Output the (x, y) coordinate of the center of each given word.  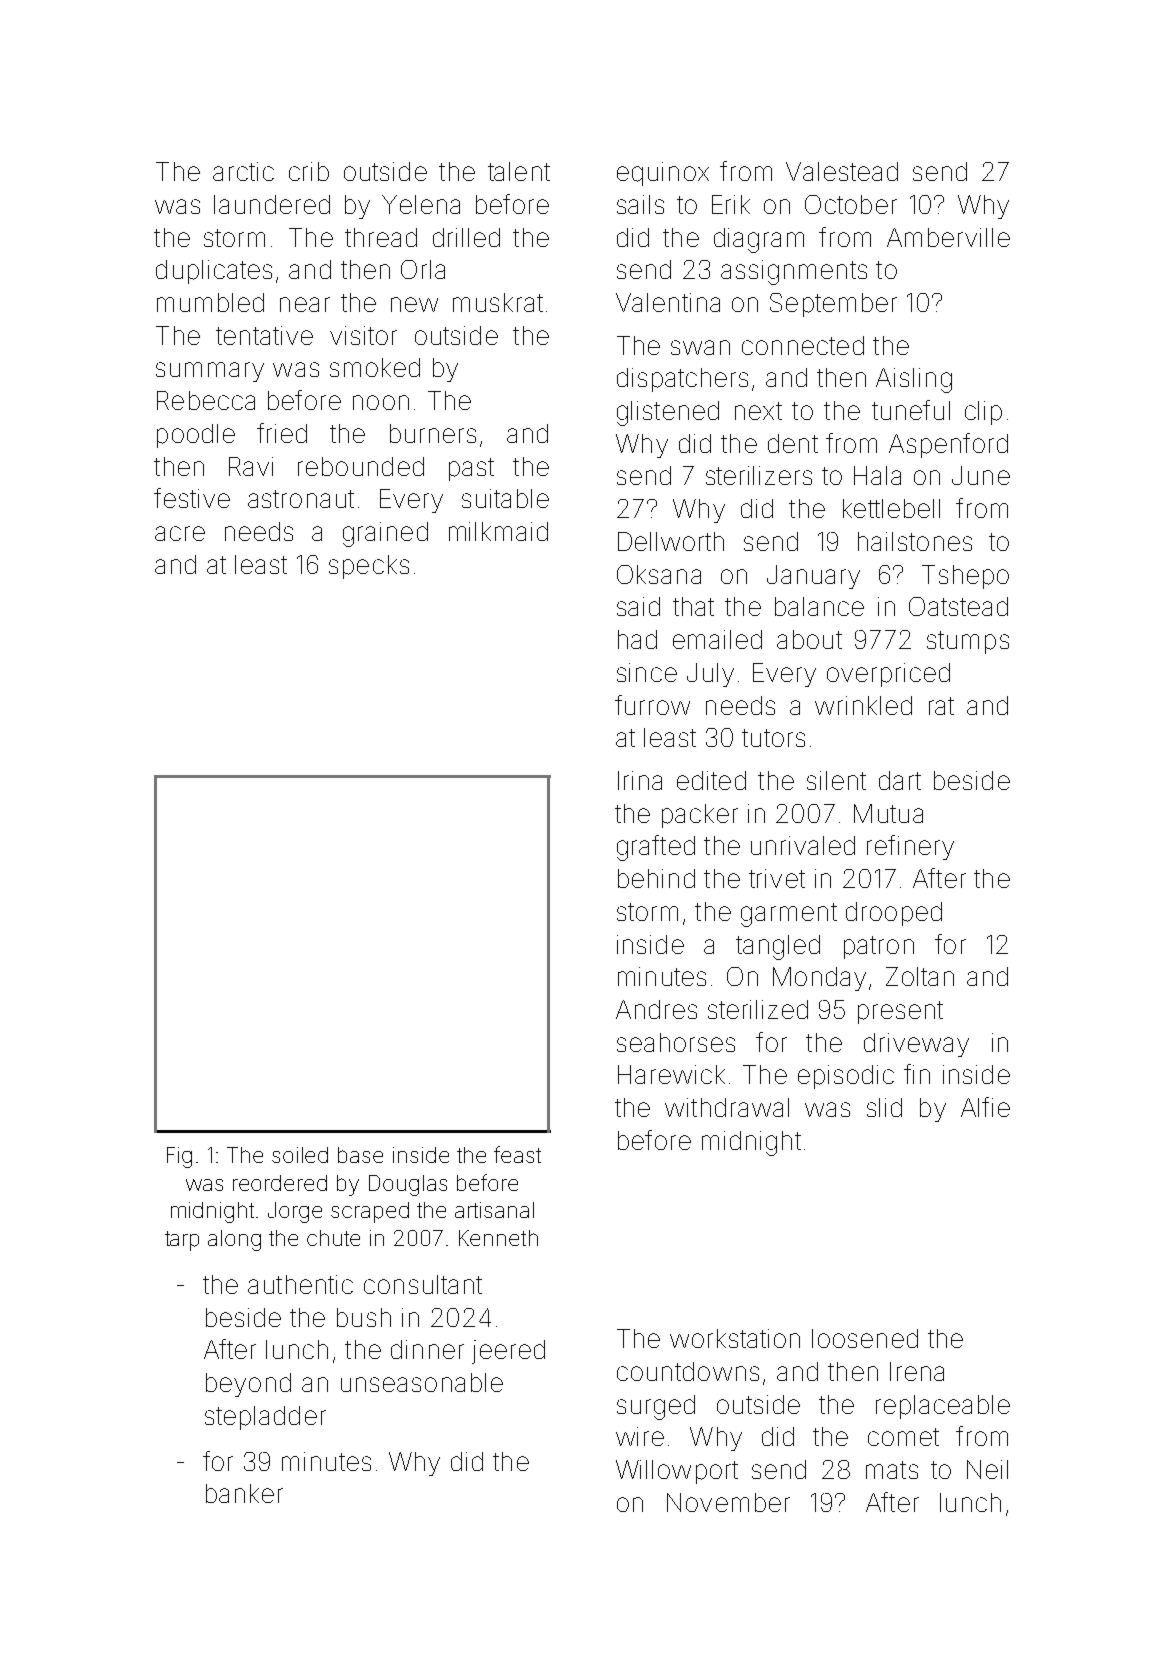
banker (244, 1493)
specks (369, 567)
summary (210, 372)
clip (983, 413)
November (728, 1502)
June (981, 475)
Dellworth (671, 541)
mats (892, 1470)
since (647, 672)
